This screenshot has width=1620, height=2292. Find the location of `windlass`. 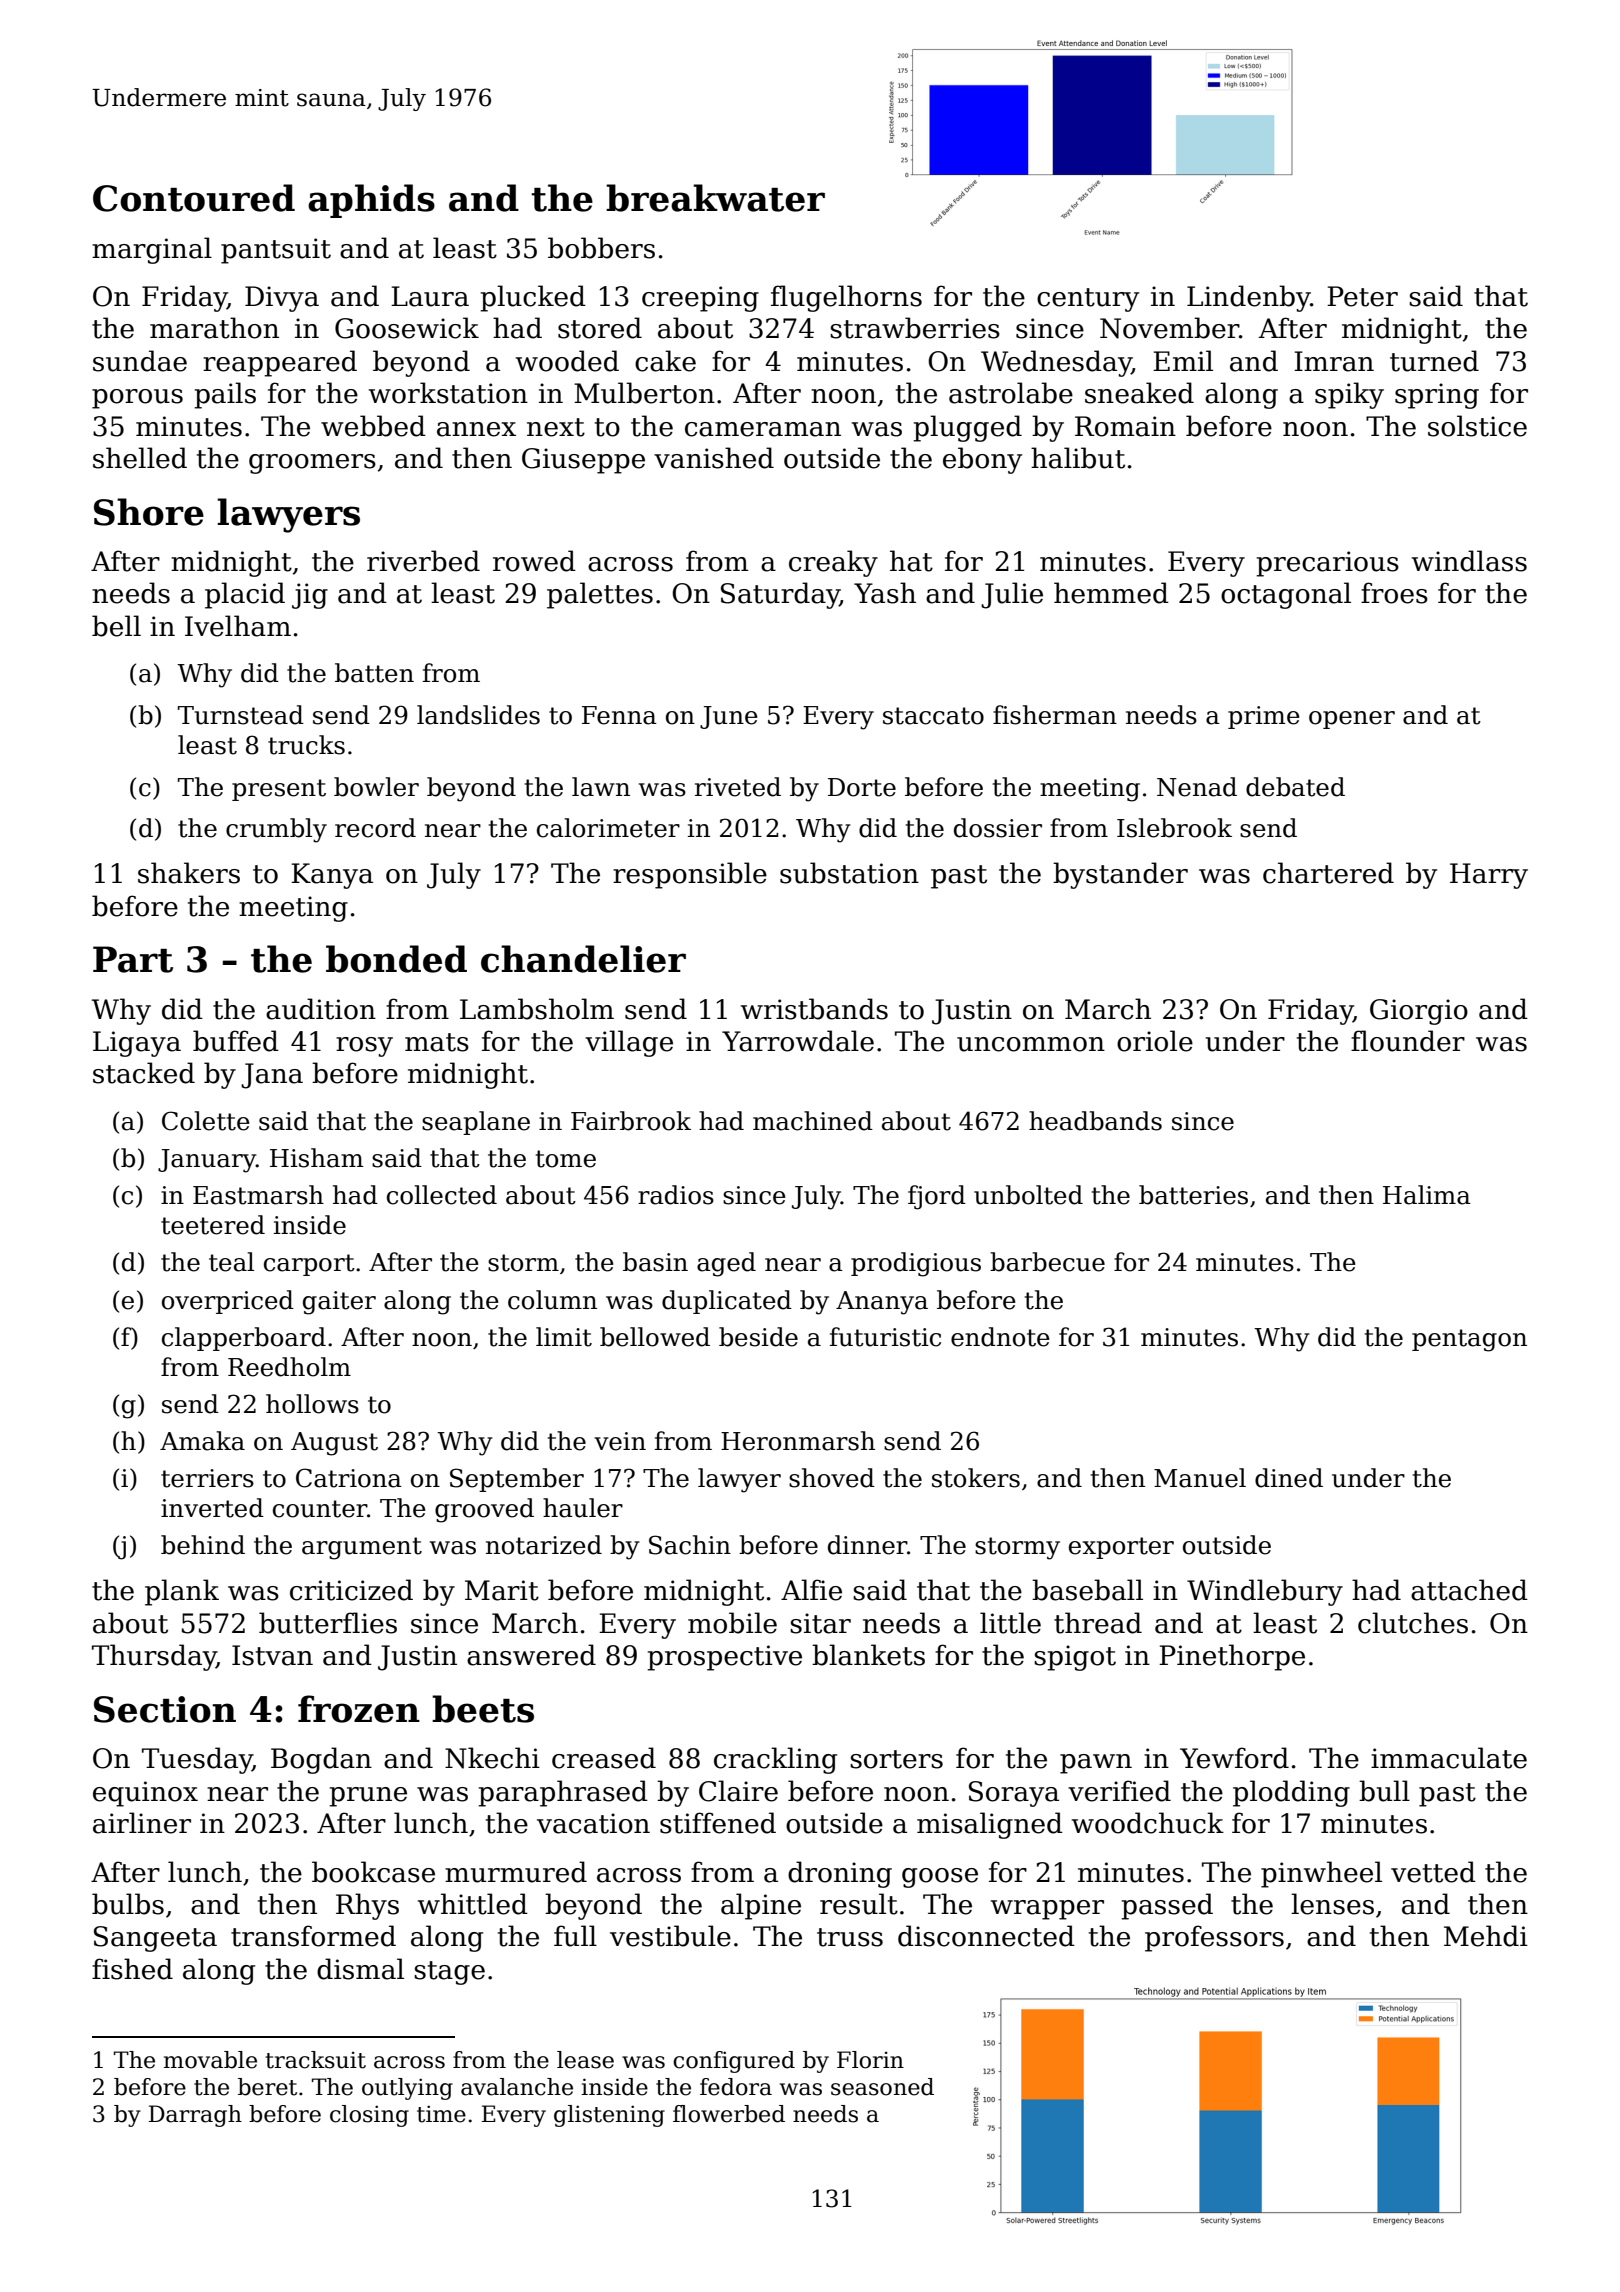

windlass is located at coordinates (1469, 561).
